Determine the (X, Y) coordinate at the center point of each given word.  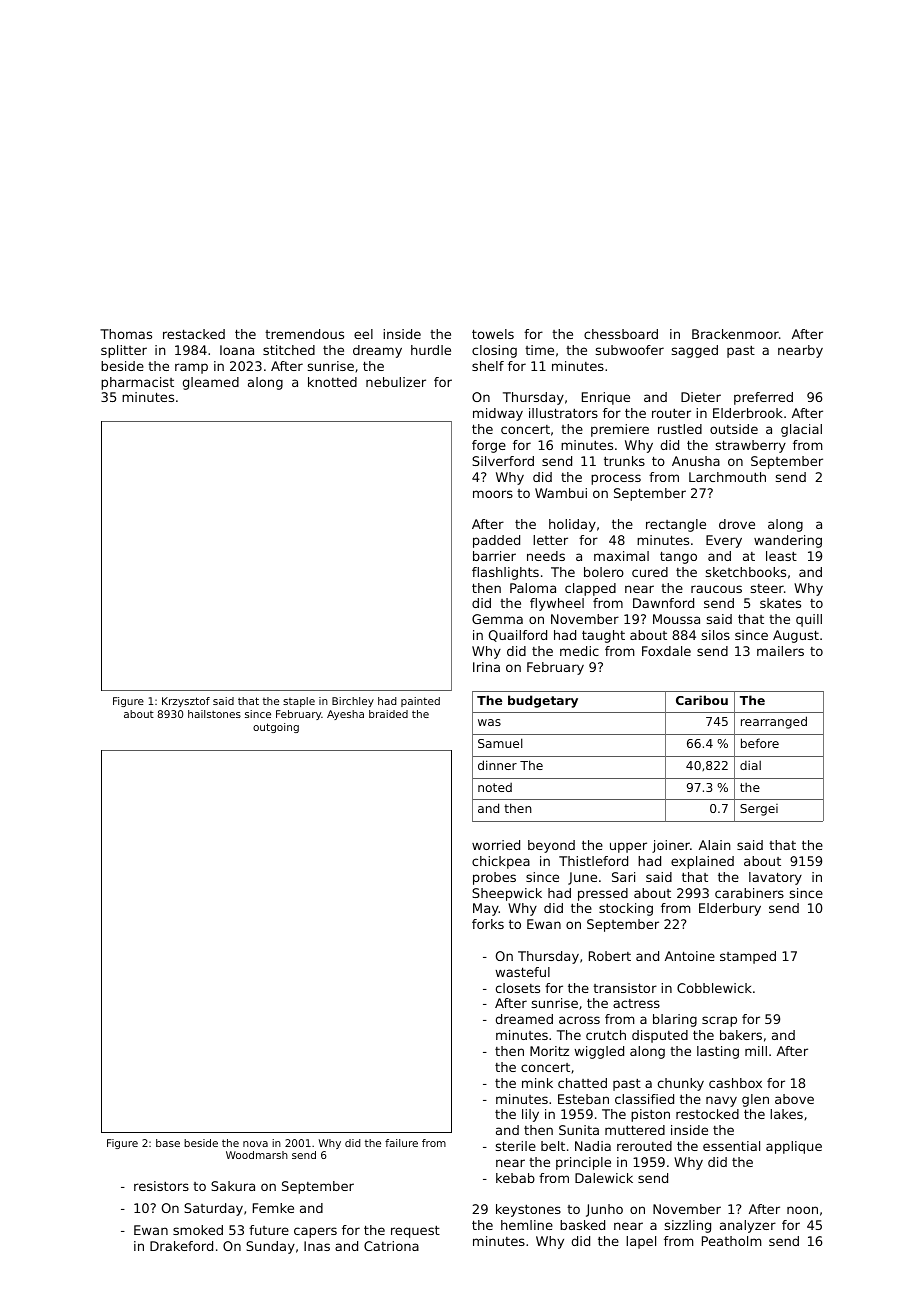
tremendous (304, 334)
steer (767, 588)
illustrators (563, 413)
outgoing (276, 728)
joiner (671, 846)
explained (702, 862)
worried (496, 845)
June (582, 878)
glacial (801, 430)
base (168, 1143)
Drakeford (181, 1246)
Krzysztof (186, 702)
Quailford (518, 636)
